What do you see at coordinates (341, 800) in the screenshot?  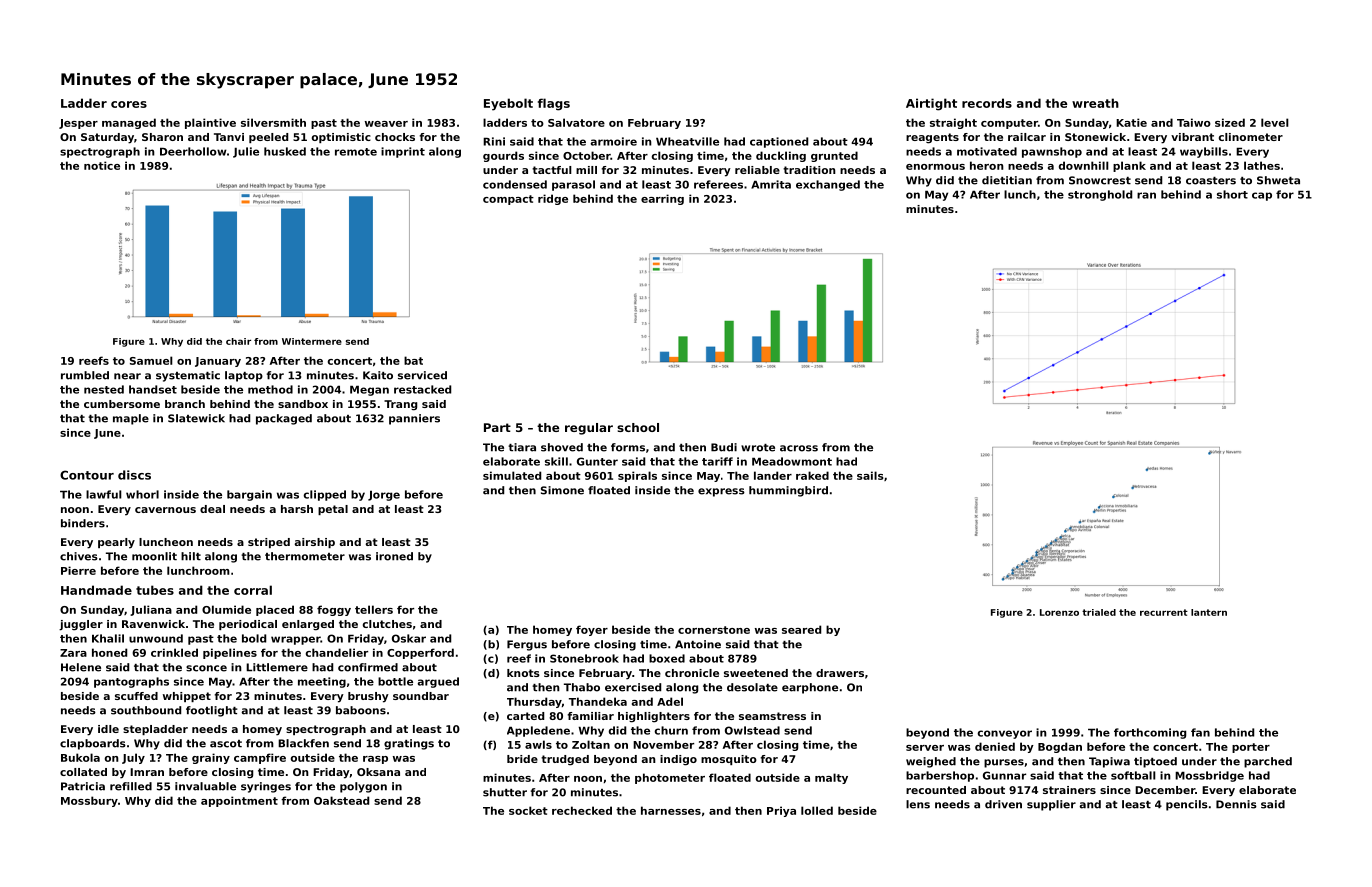 I see `Oakstead` at bounding box center [341, 800].
